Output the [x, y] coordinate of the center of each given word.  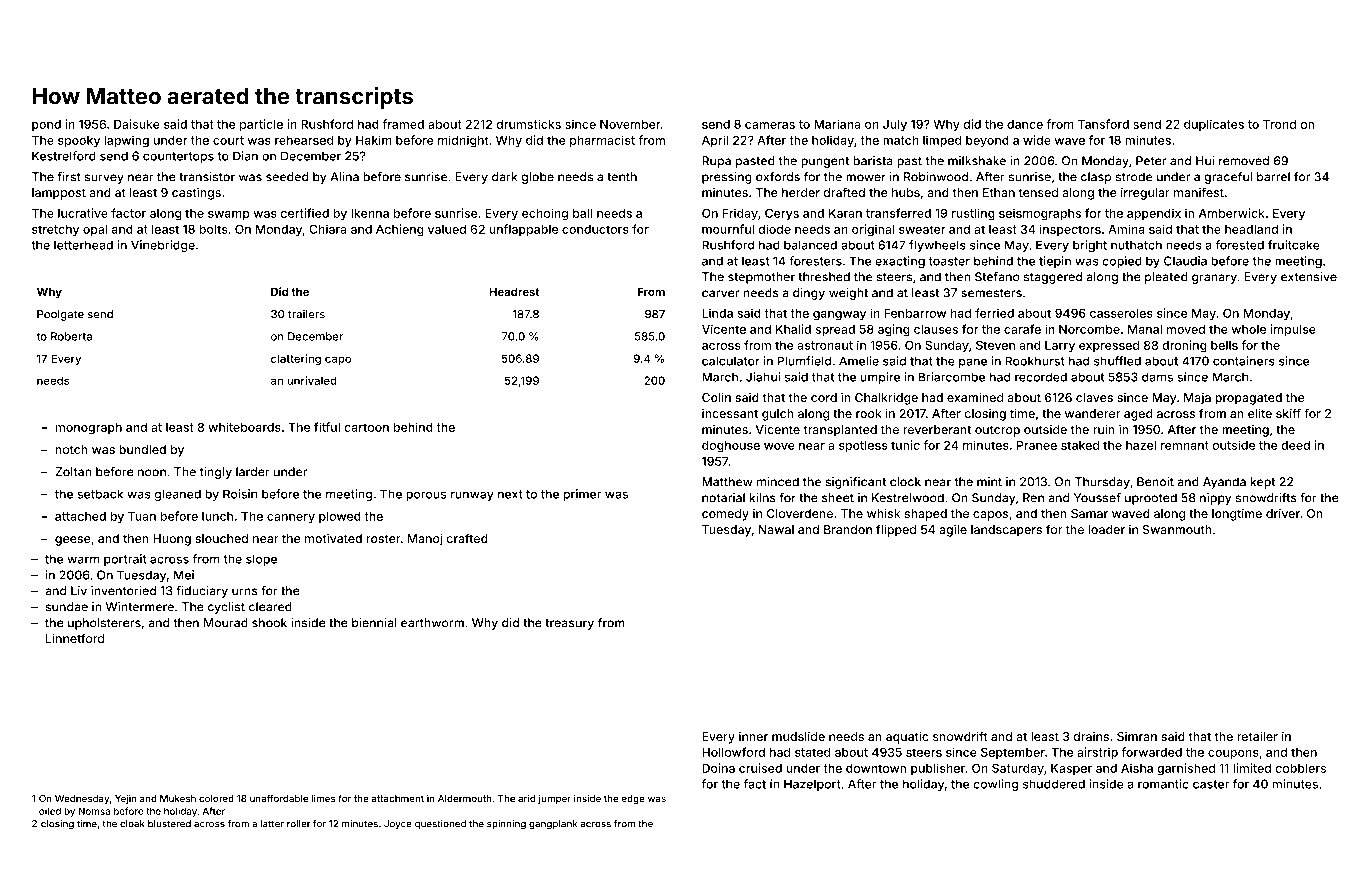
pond [46, 125]
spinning [506, 825]
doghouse [731, 447]
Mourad [226, 623]
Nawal [776, 529]
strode [1134, 177]
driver [1283, 513]
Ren [1033, 498]
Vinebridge [163, 246]
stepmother [761, 278]
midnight [463, 141]
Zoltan [73, 472]
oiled [50, 811]
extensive [1309, 277]
